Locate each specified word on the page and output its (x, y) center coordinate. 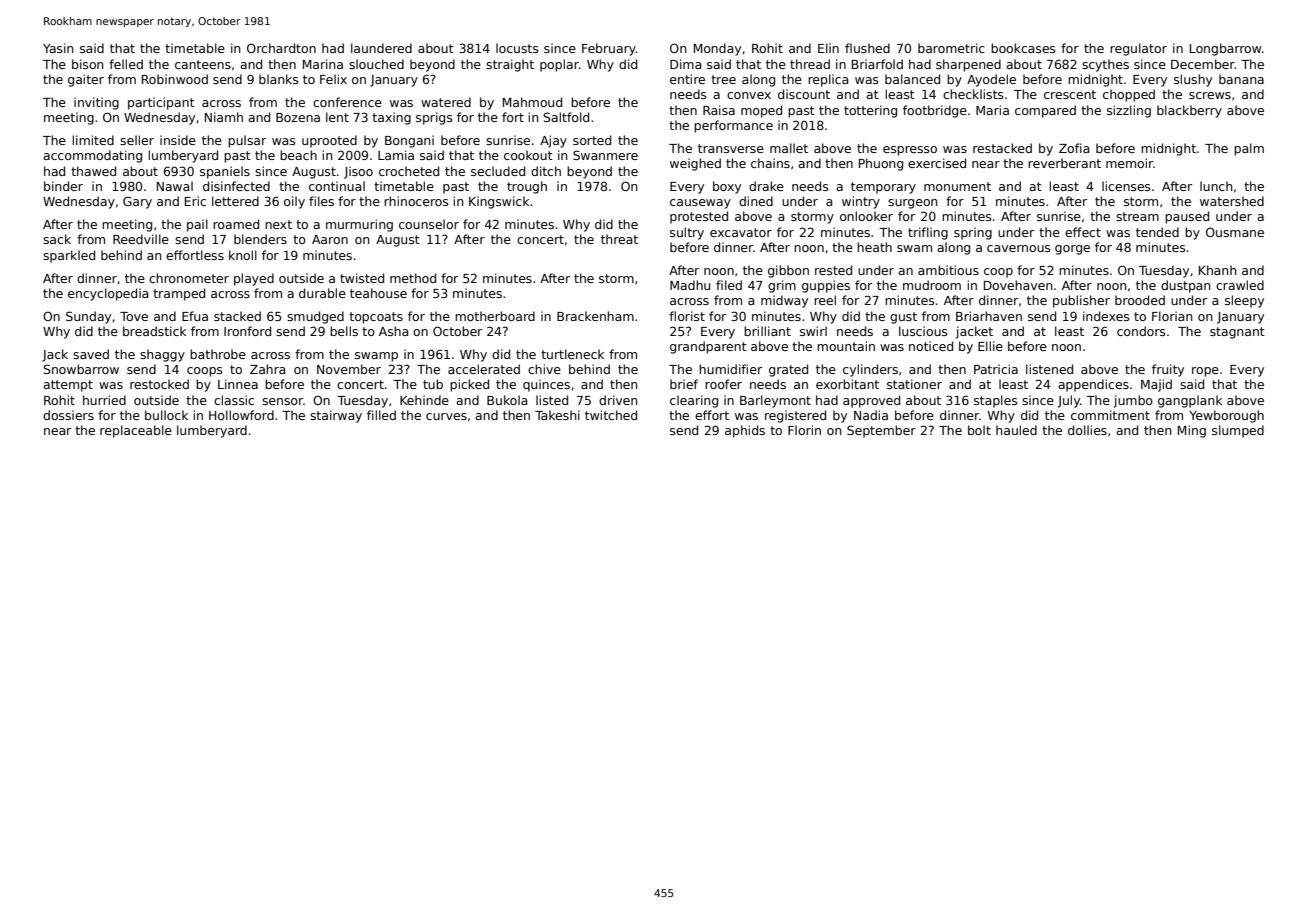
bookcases (1023, 48)
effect (1083, 232)
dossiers (68, 415)
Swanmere (605, 155)
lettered (235, 201)
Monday (717, 49)
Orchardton (281, 48)
